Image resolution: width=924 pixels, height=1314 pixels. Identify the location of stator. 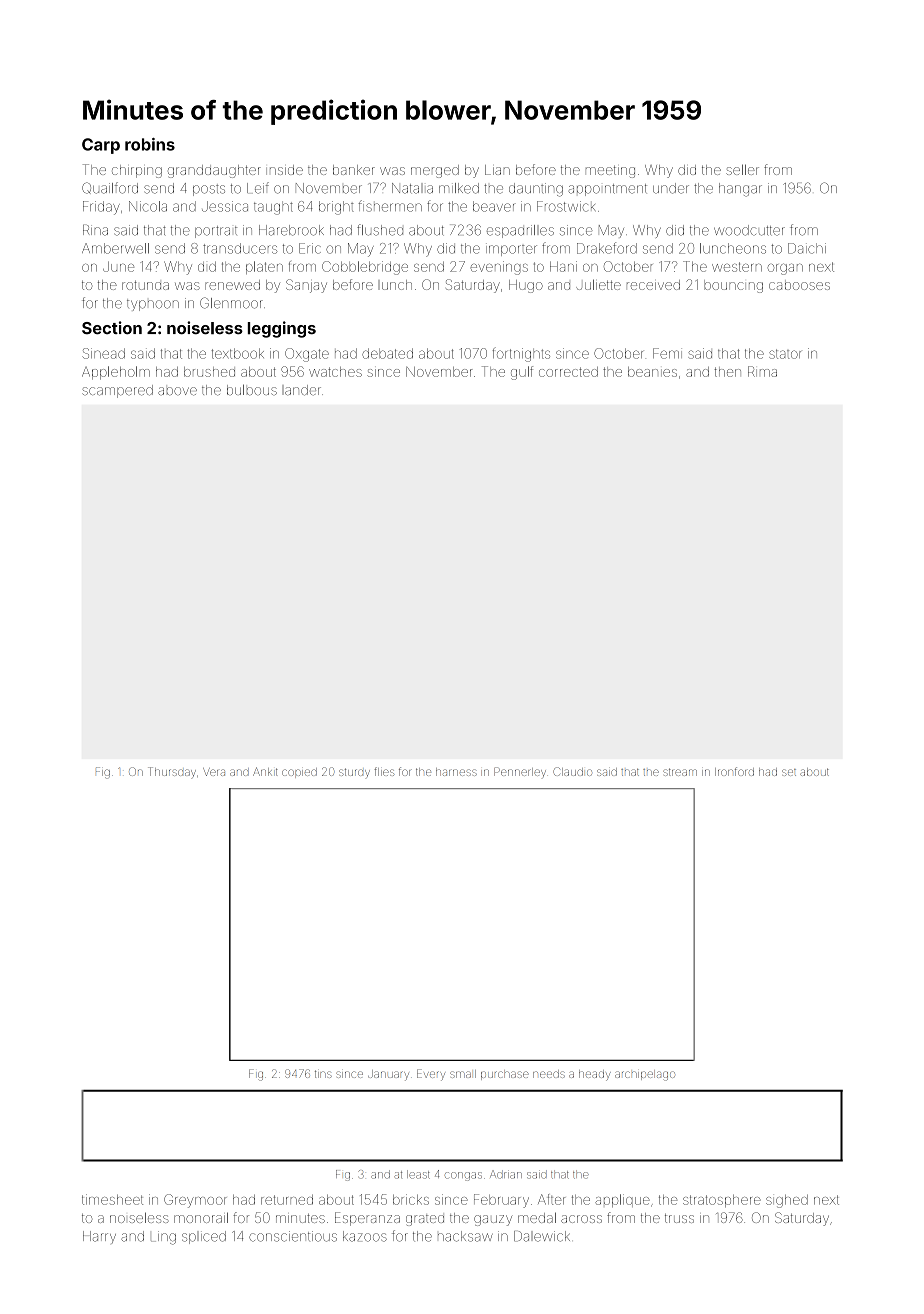
(785, 354).
